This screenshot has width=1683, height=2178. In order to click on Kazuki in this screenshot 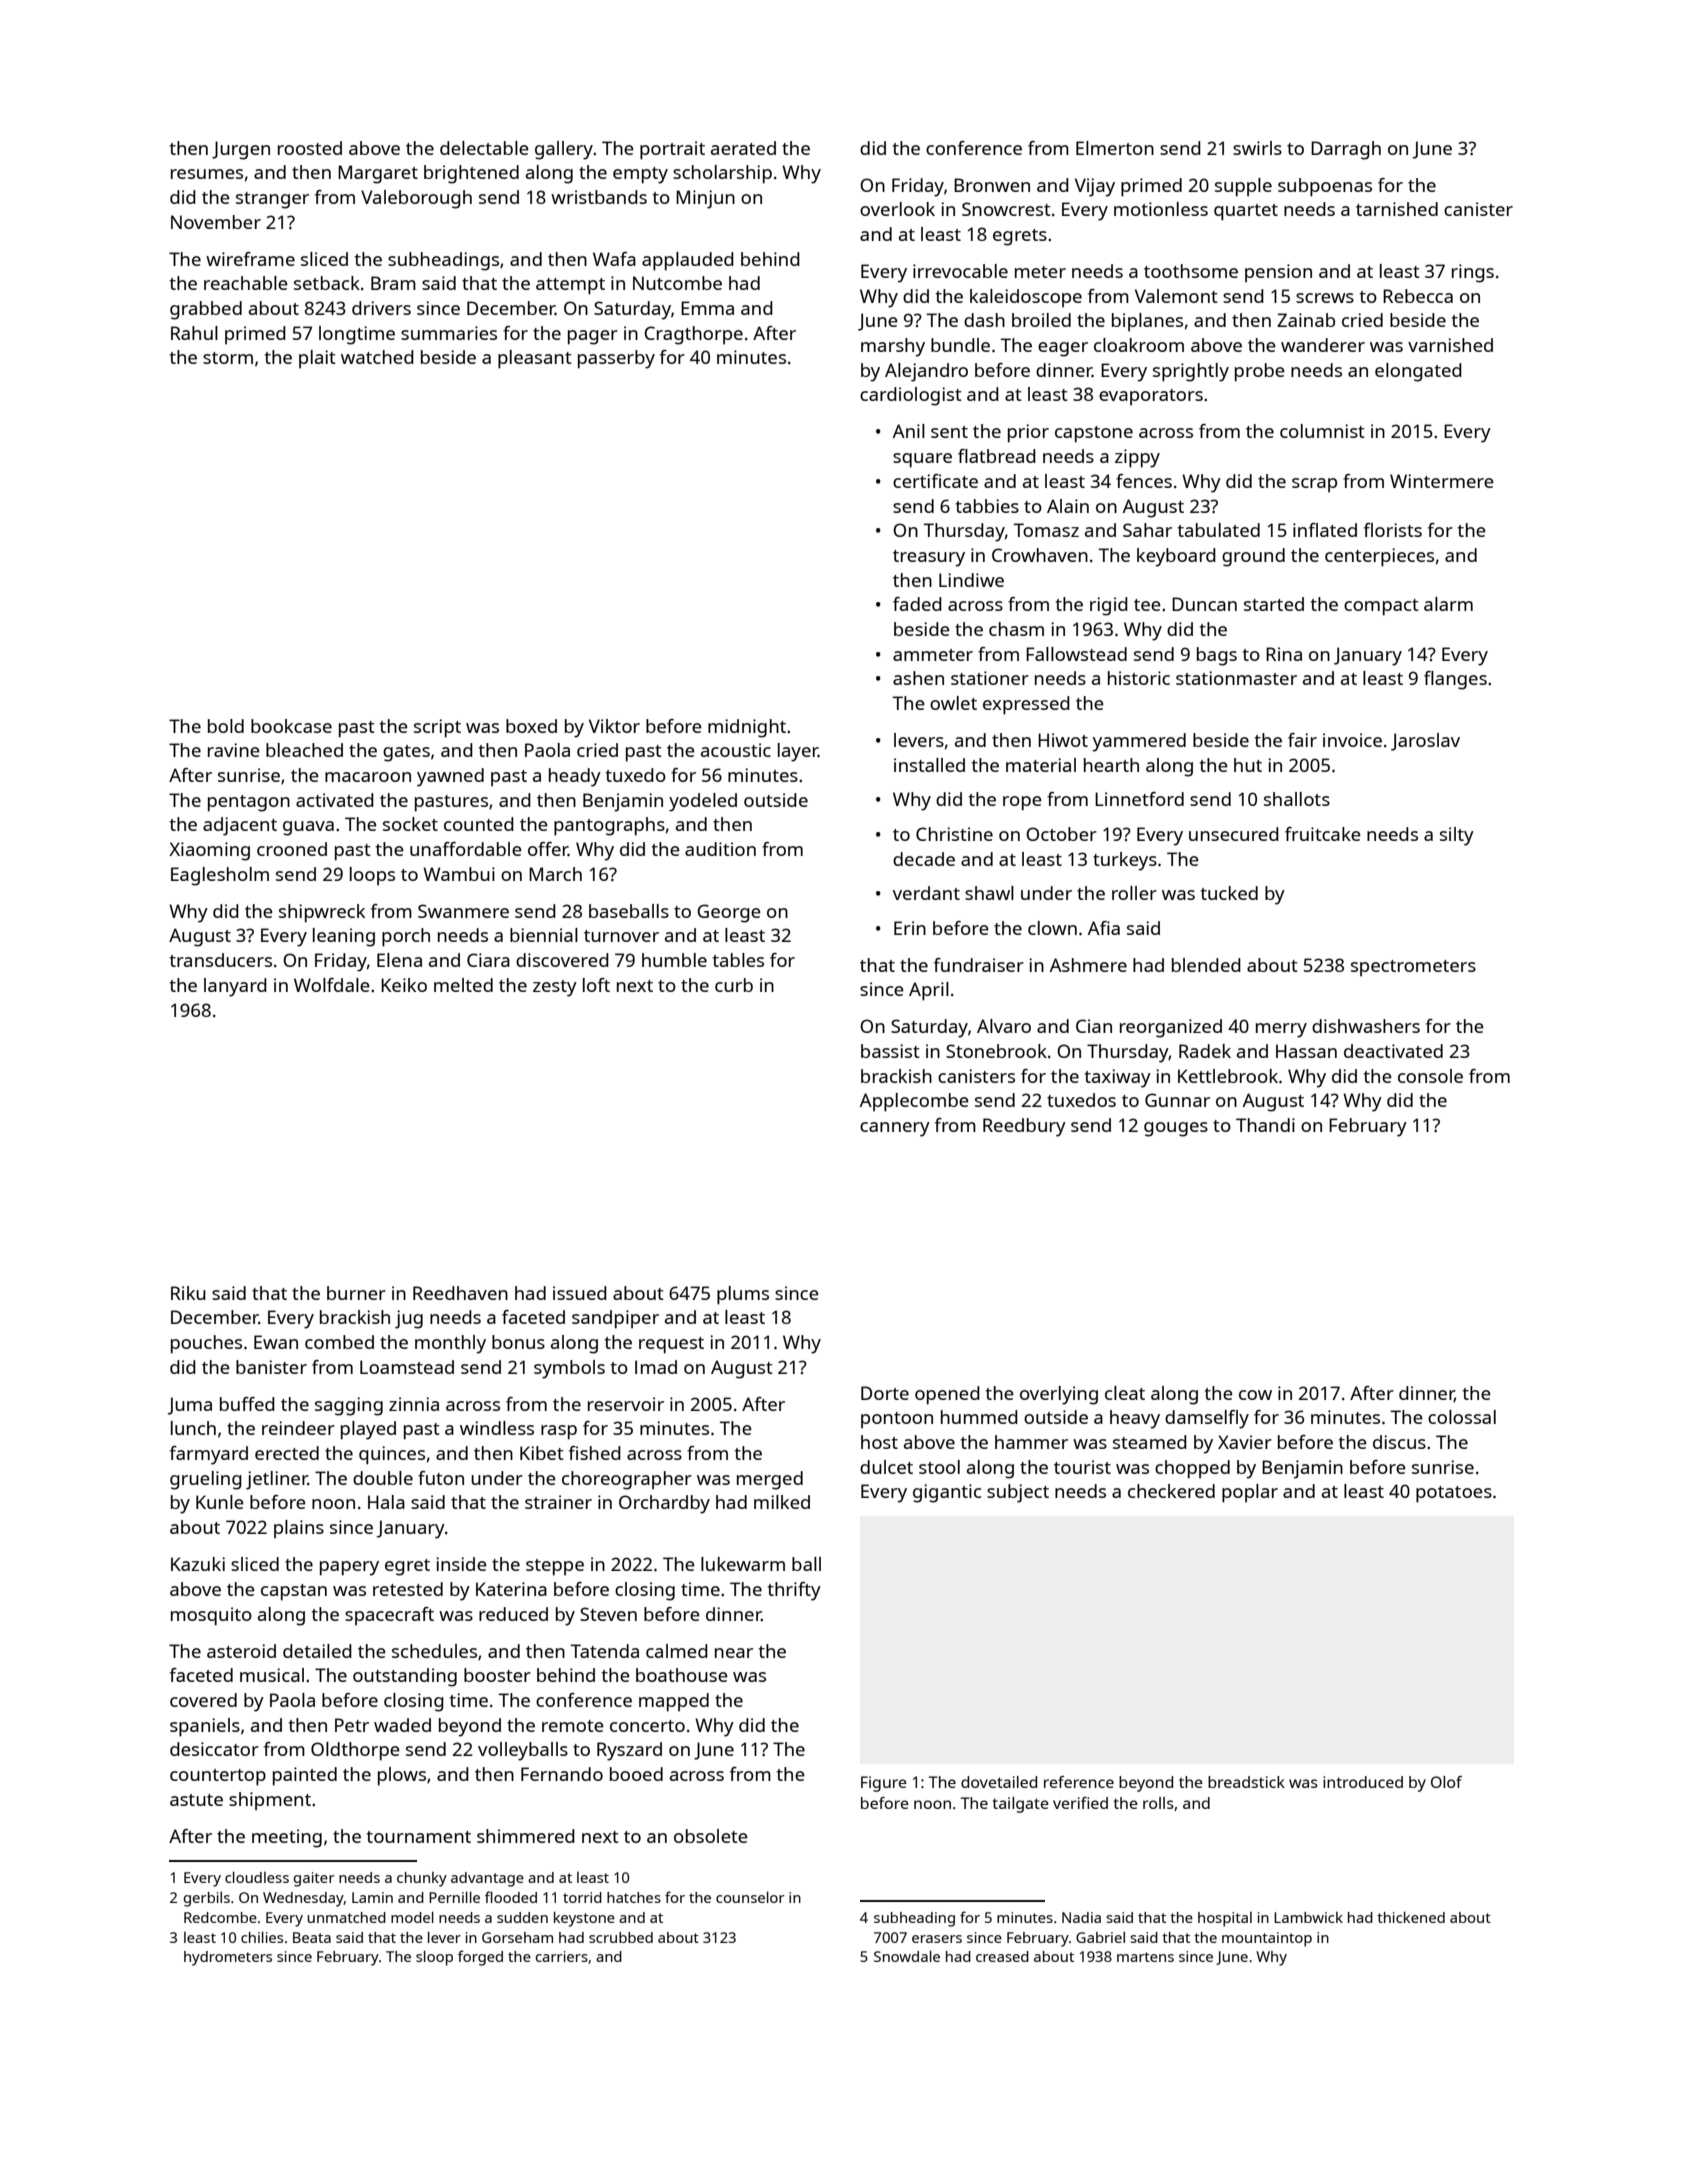, I will do `click(198, 1564)`.
